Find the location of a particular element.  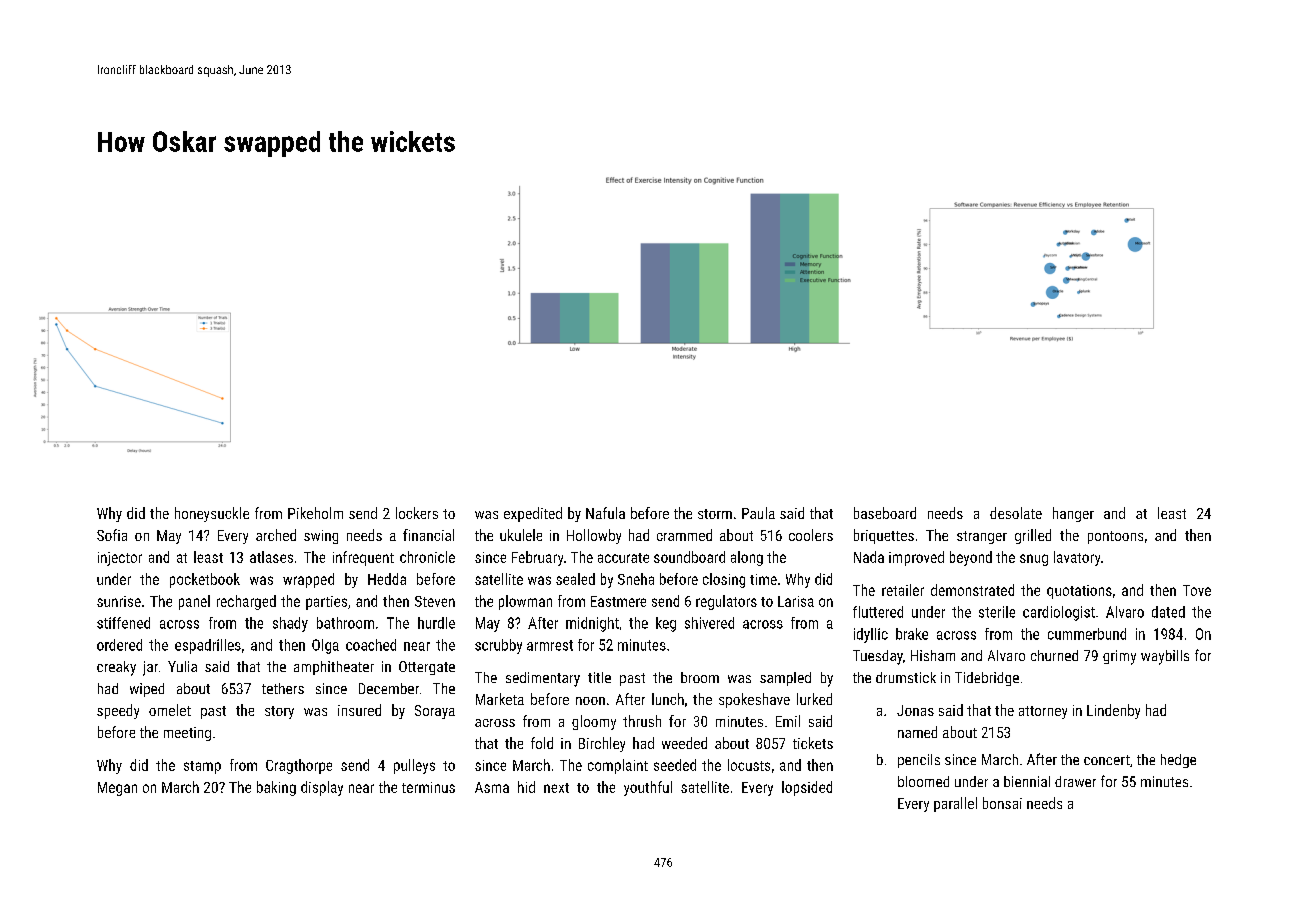

pencils is located at coordinates (919, 761).
